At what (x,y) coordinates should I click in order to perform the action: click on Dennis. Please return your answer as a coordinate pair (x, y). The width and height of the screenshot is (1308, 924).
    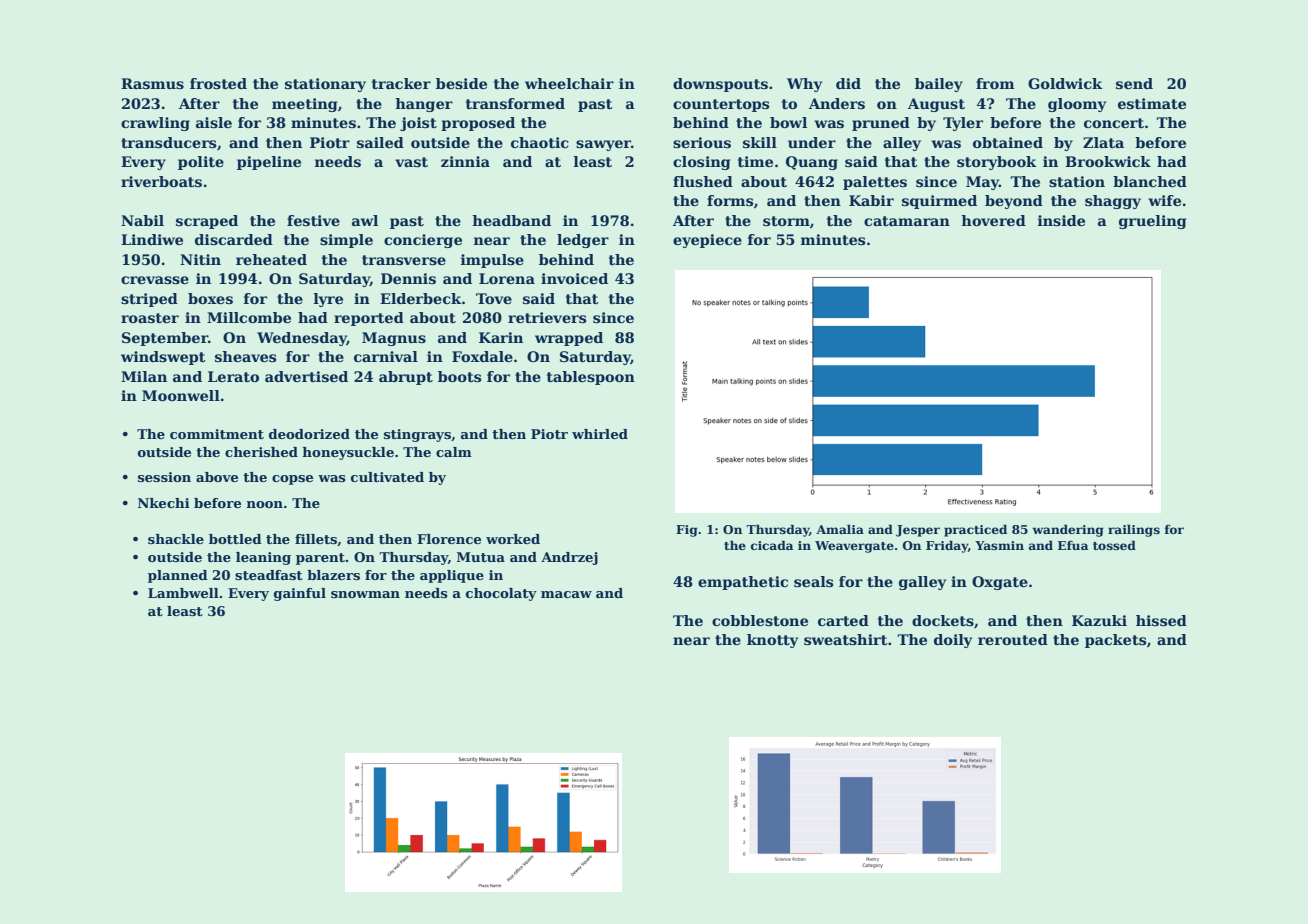
    Looking at the image, I should click on (408, 278).
